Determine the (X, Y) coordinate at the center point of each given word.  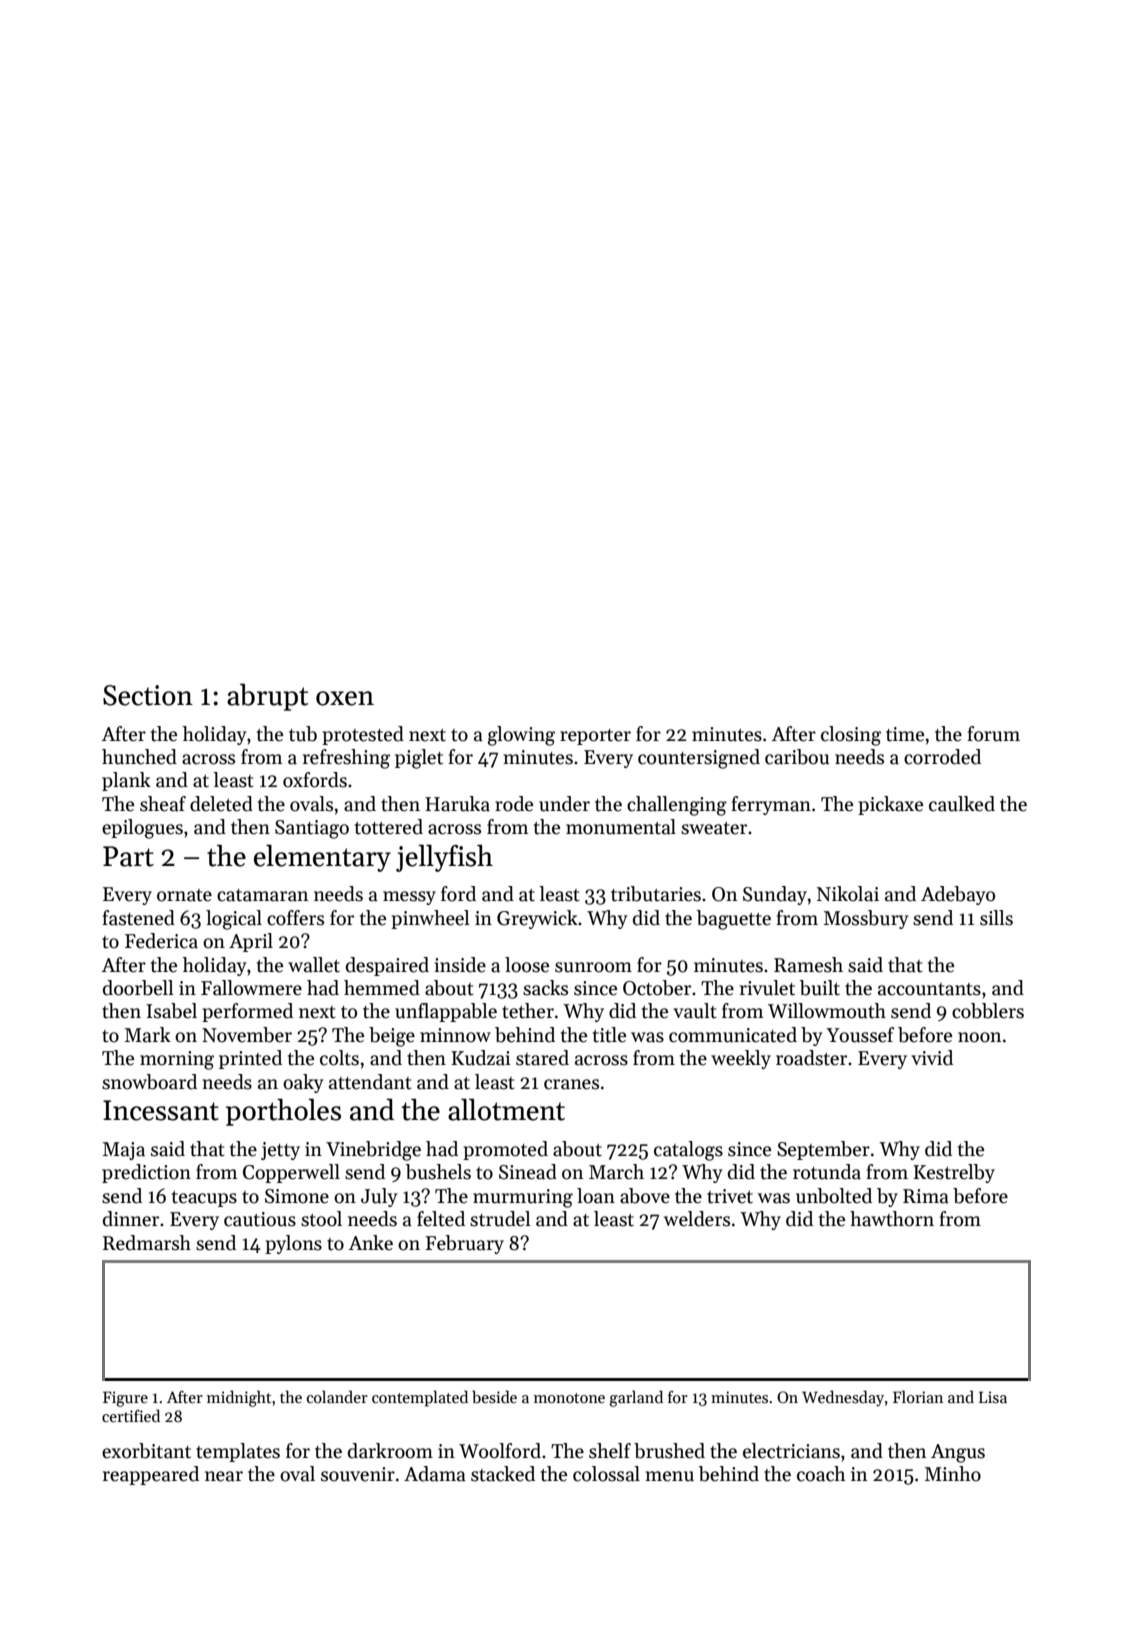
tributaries (656, 894)
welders (697, 1219)
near (224, 1476)
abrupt (267, 697)
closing (851, 736)
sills (996, 918)
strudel (500, 1219)
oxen (345, 698)
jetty (280, 1151)
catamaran (262, 895)
